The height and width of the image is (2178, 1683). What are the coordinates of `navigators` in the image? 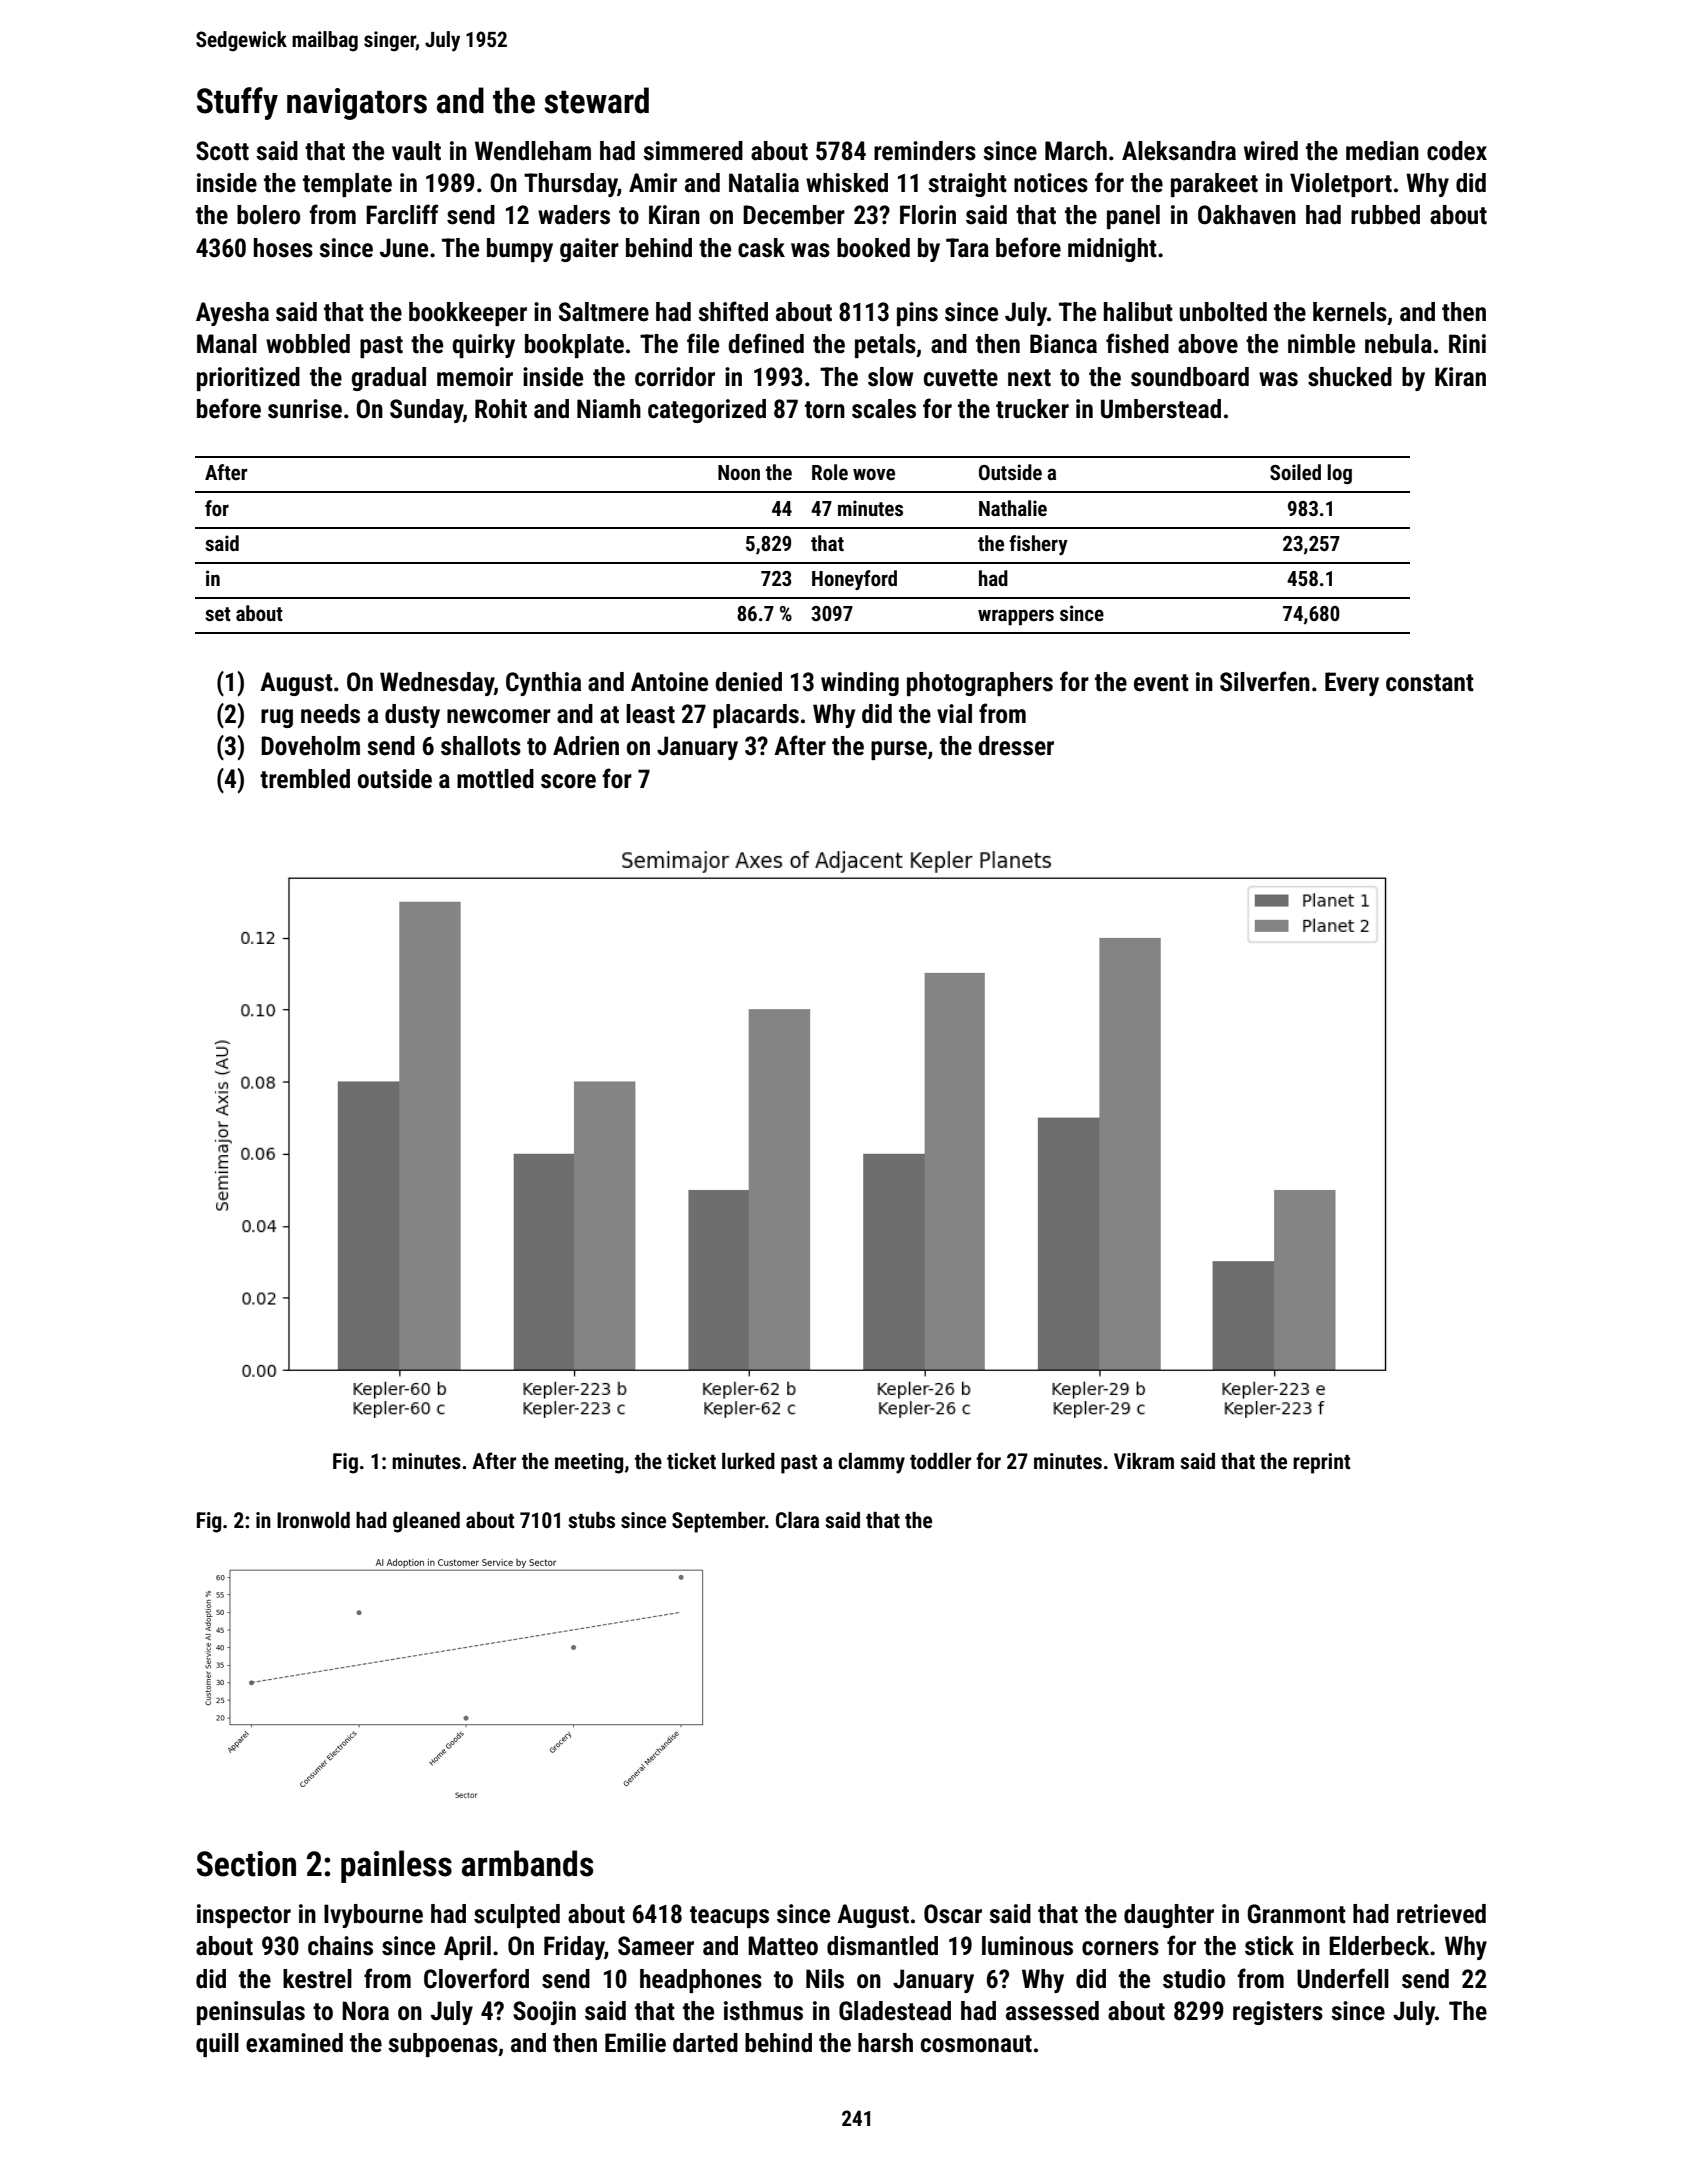 It's located at (357, 104).
